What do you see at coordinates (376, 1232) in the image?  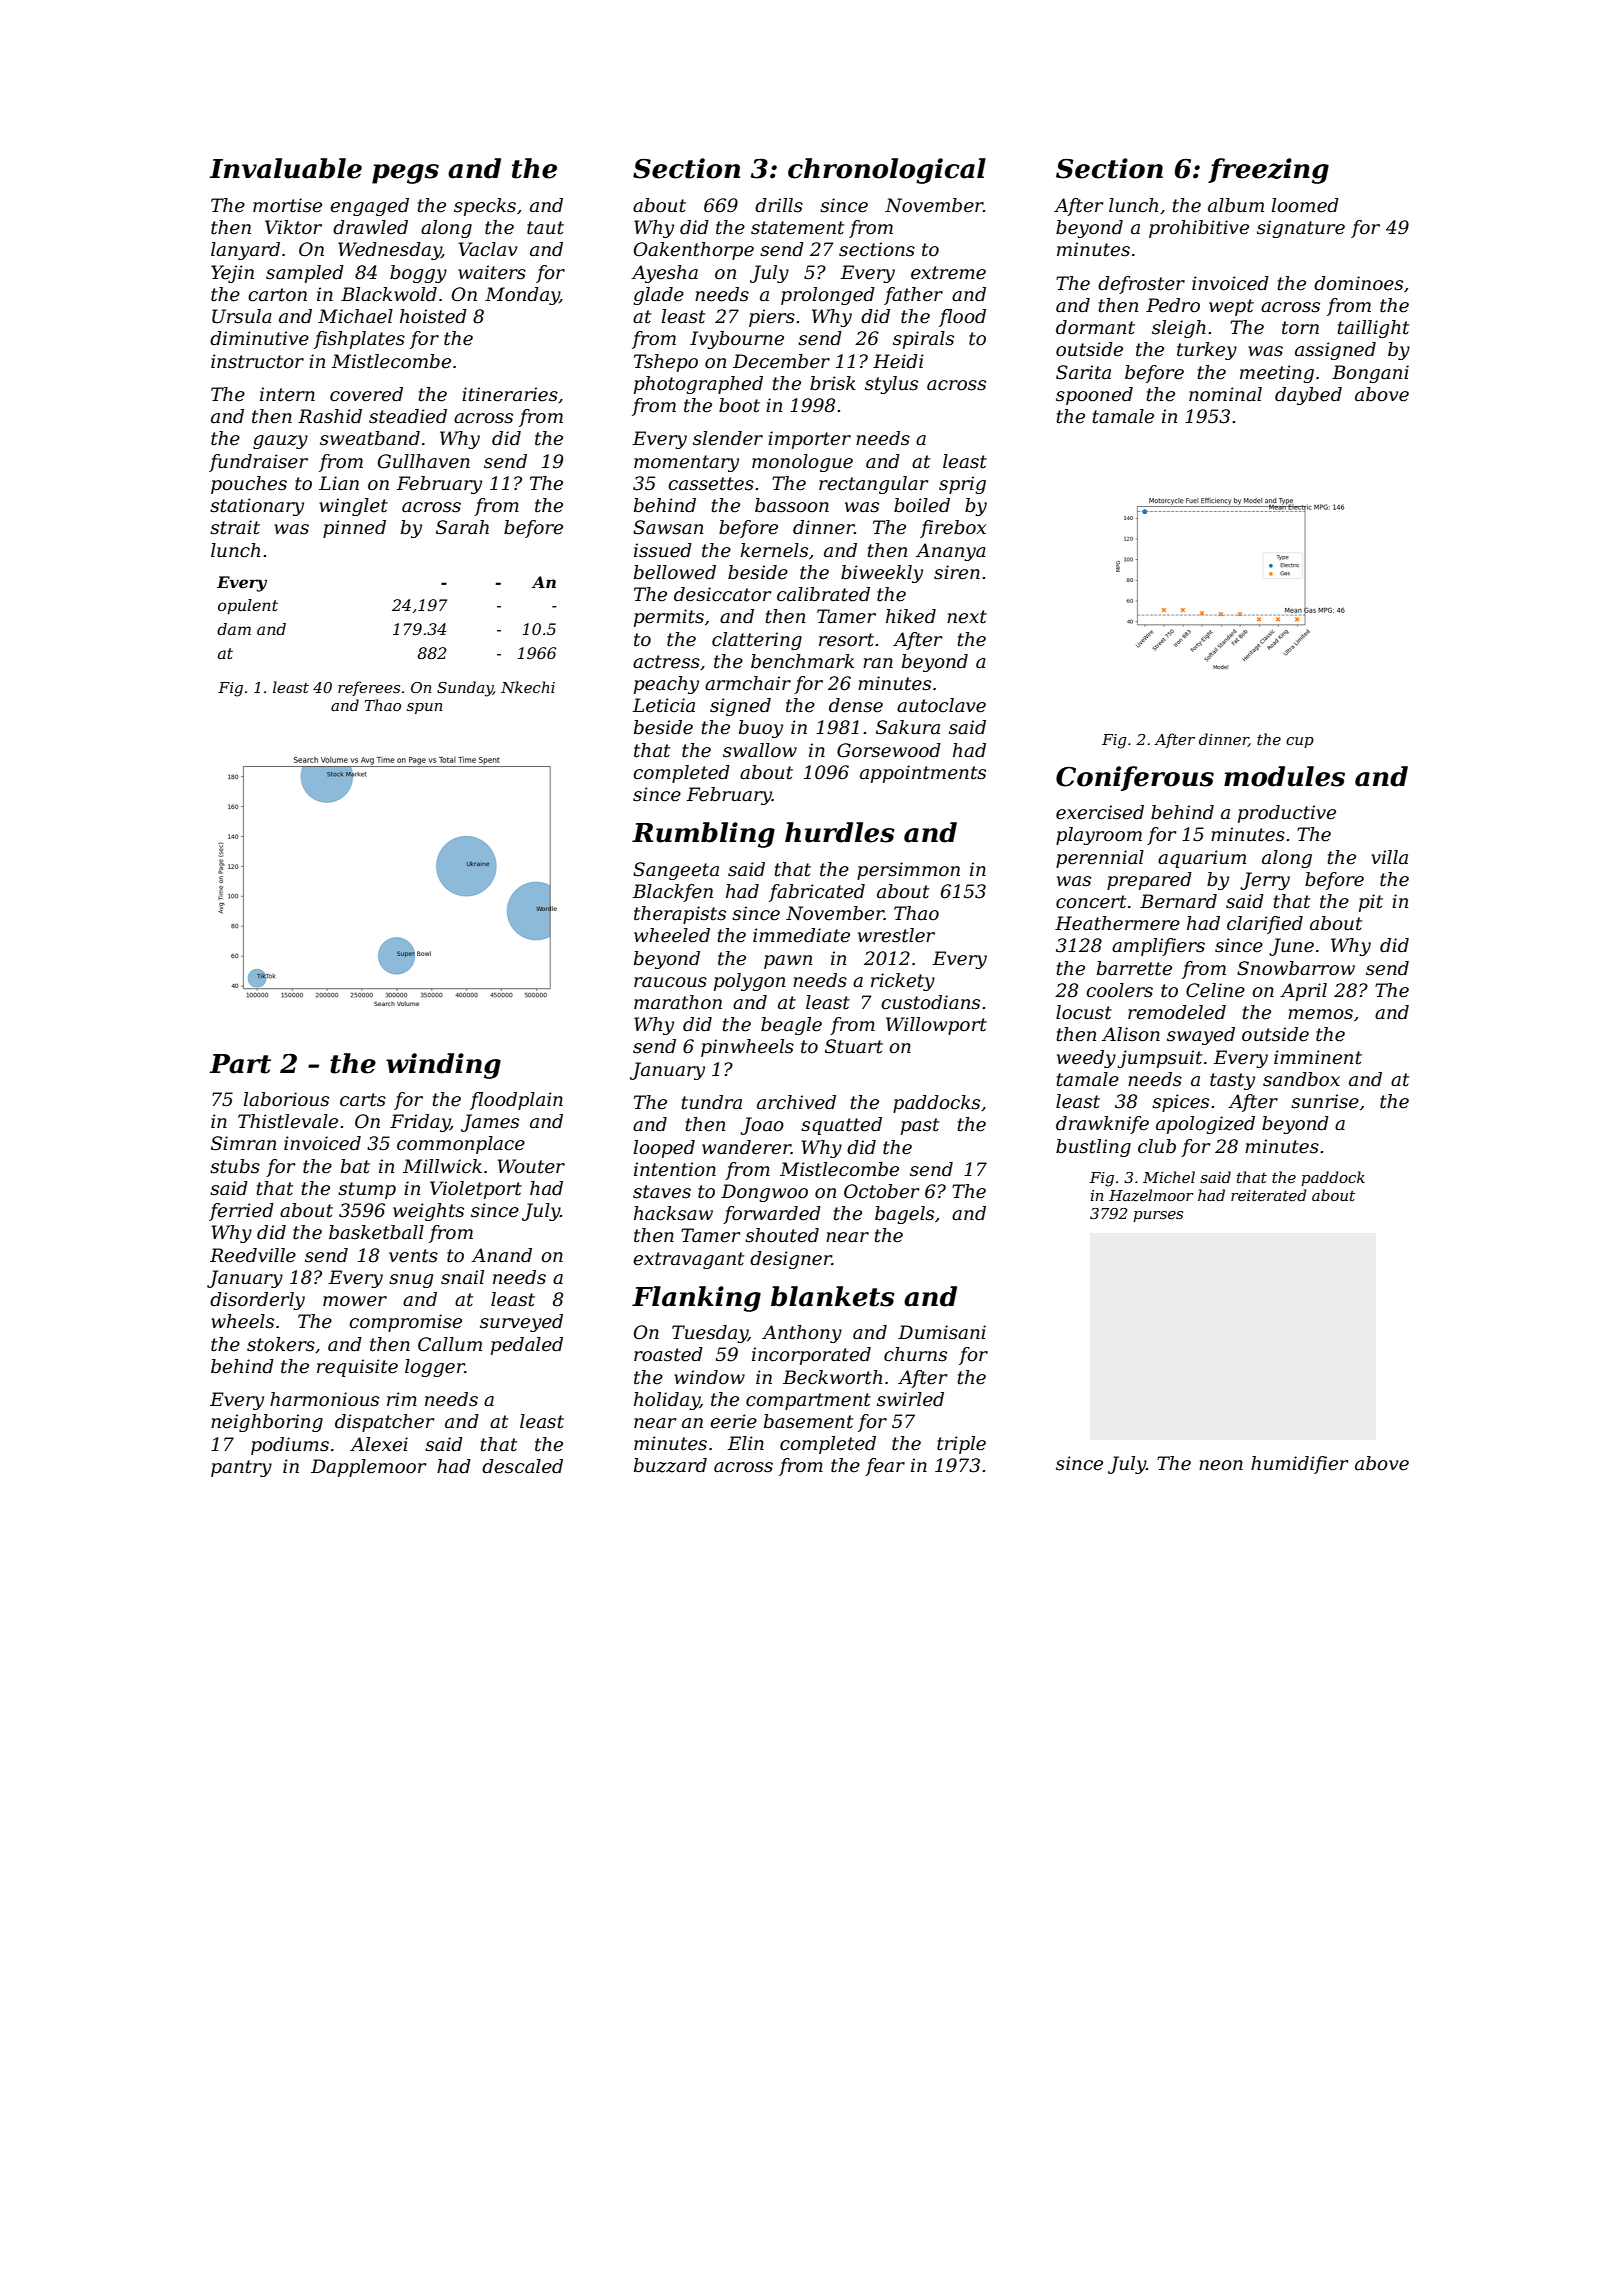 I see `basketball` at bounding box center [376, 1232].
